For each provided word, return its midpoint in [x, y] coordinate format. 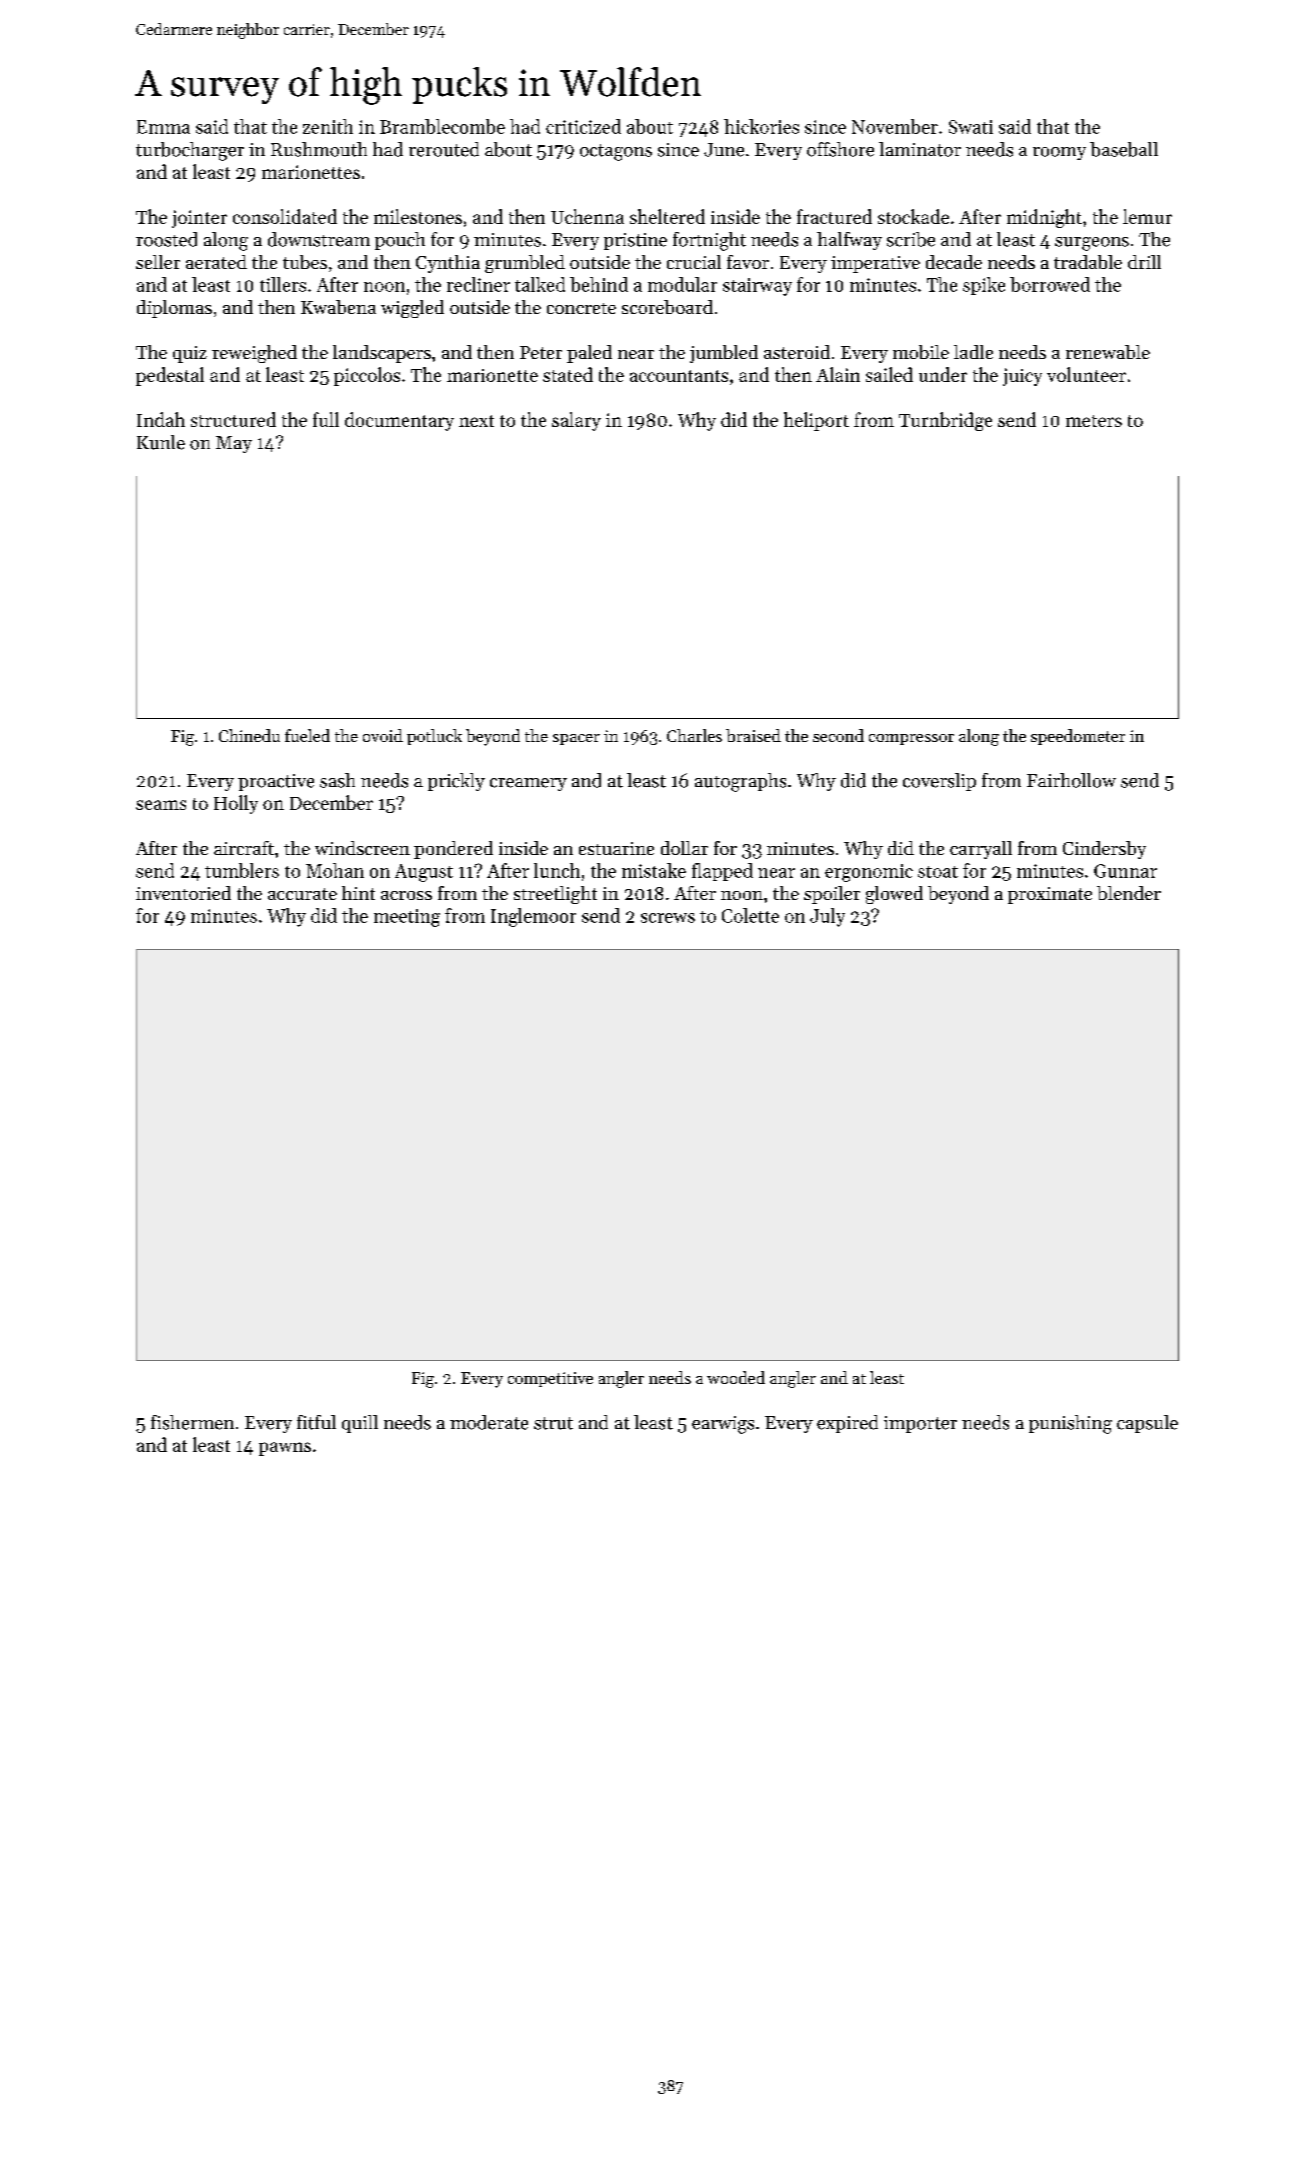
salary [576, 421]
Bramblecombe [442, 126]
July [827, 917]
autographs [740, 782]
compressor [911, 739]
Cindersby [1104, 850]
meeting [407, 918]
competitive [550, 1379]
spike [984, 286]
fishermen [192, 1422]
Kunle [161, 442]
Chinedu [249, 735]
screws [668, 918]
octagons [616, 152]
